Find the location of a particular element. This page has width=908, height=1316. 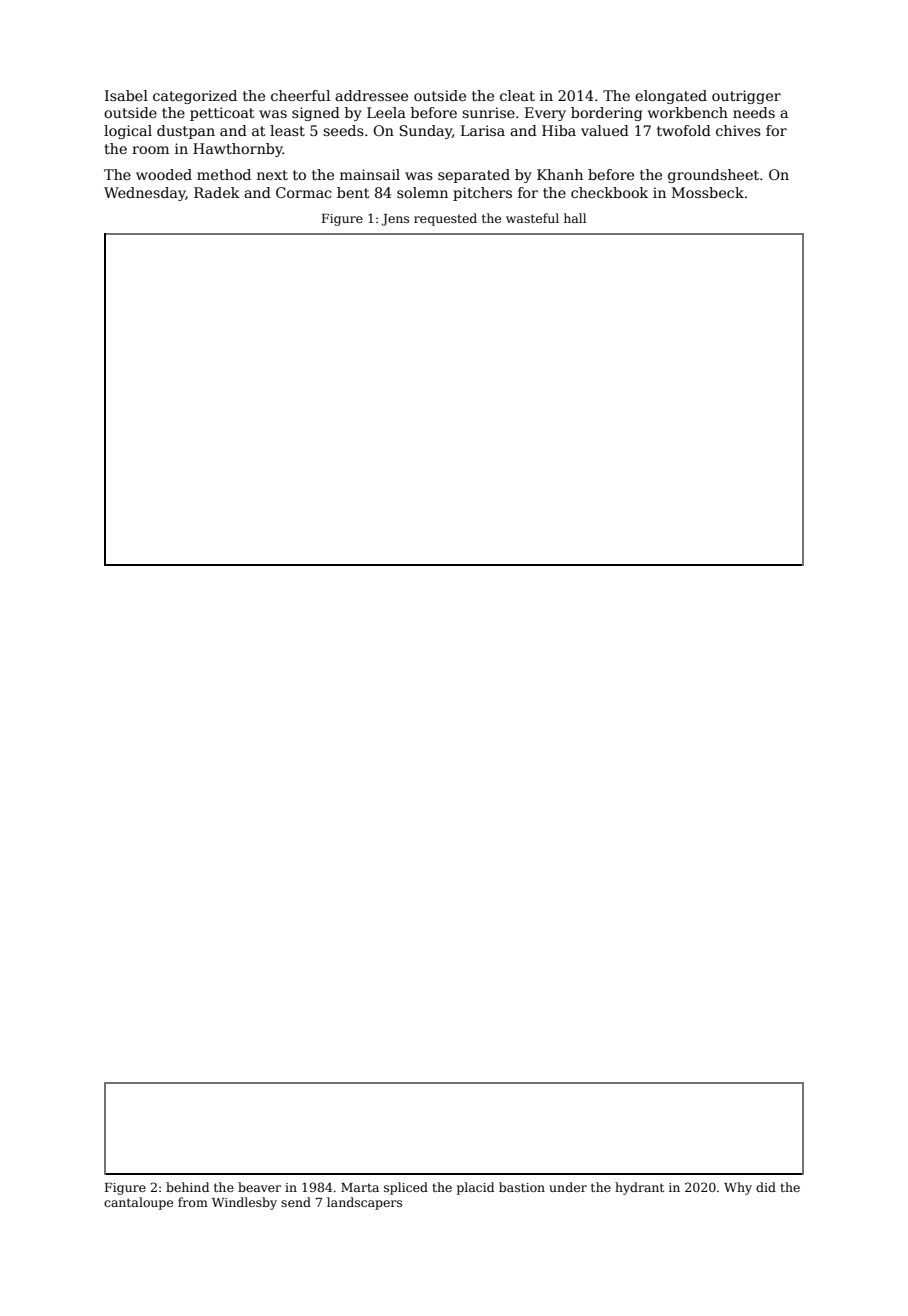

Jens is located at coordinates (395, 220).
